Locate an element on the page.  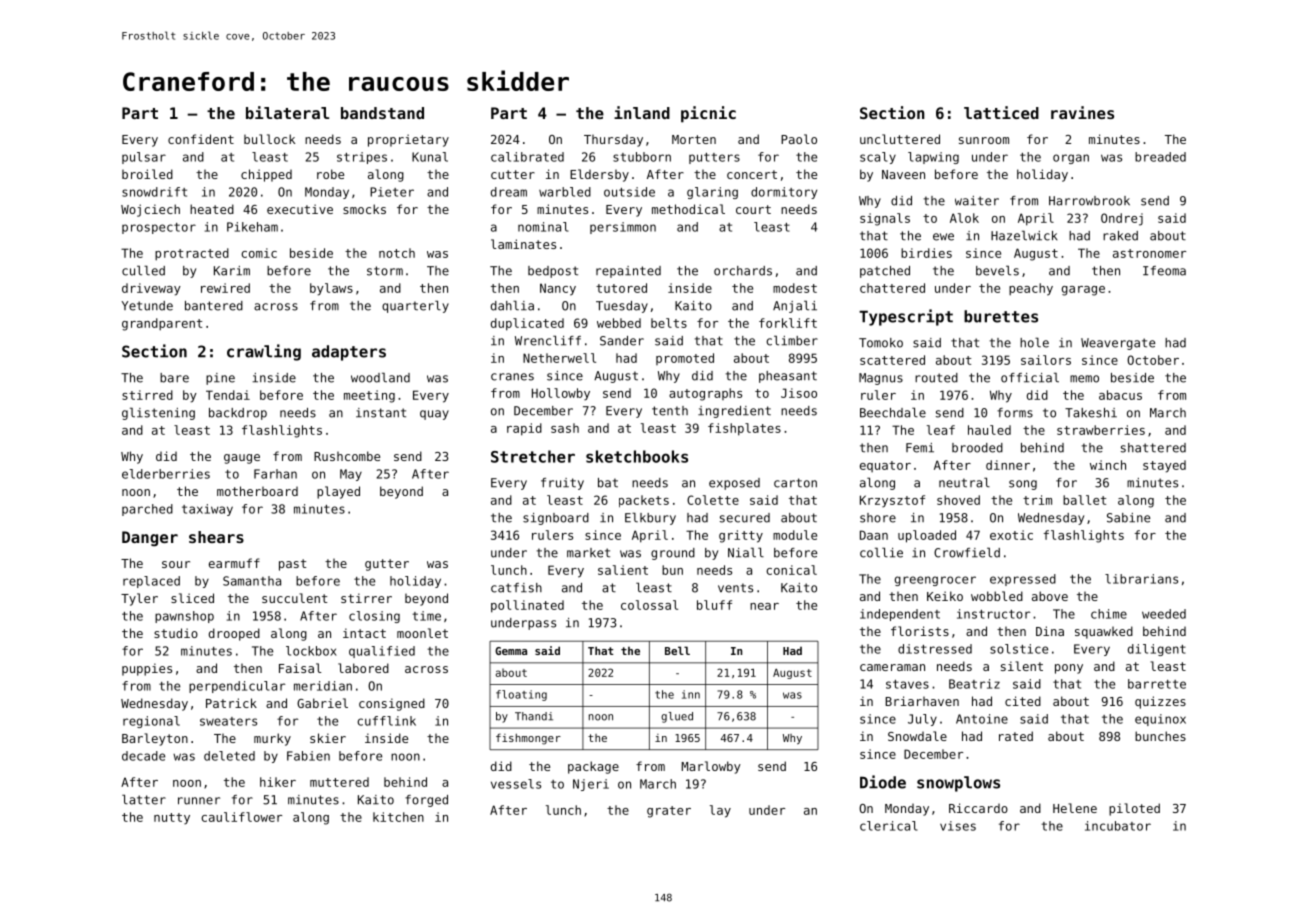
Sabine is located at coordinates (1128, 518).
